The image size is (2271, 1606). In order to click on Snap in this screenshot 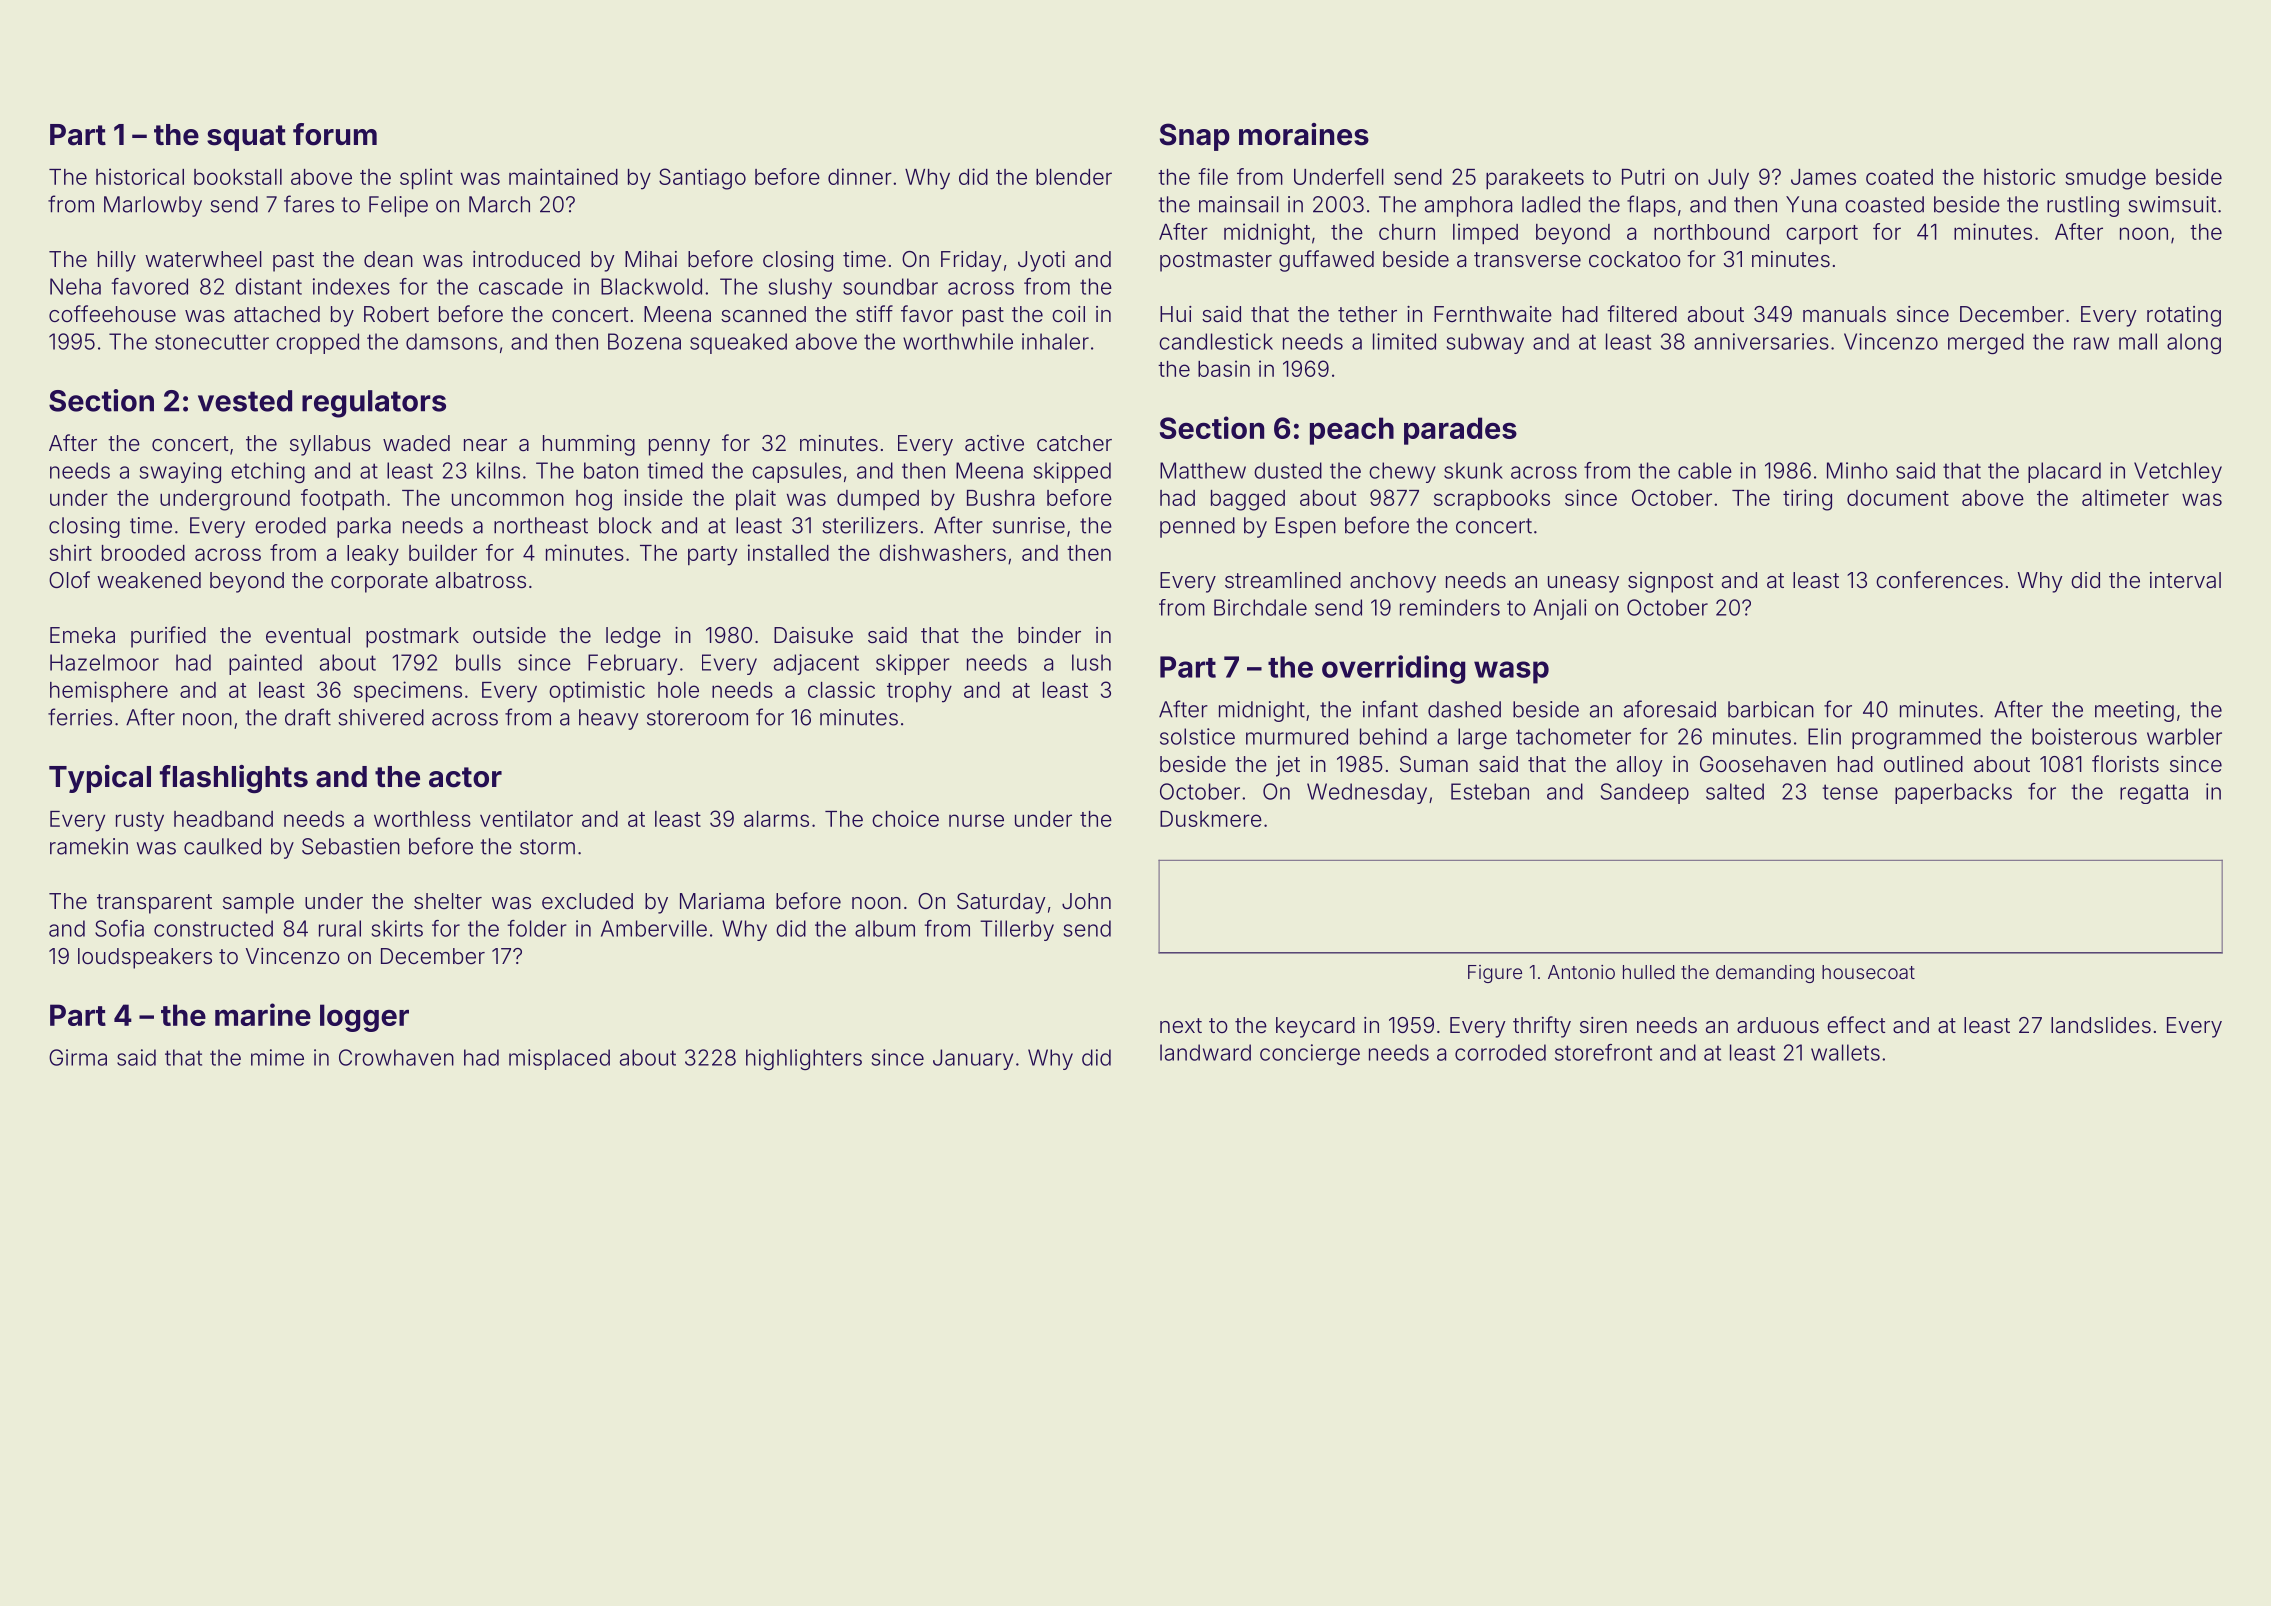, I will do `click(1195, 137)`.
